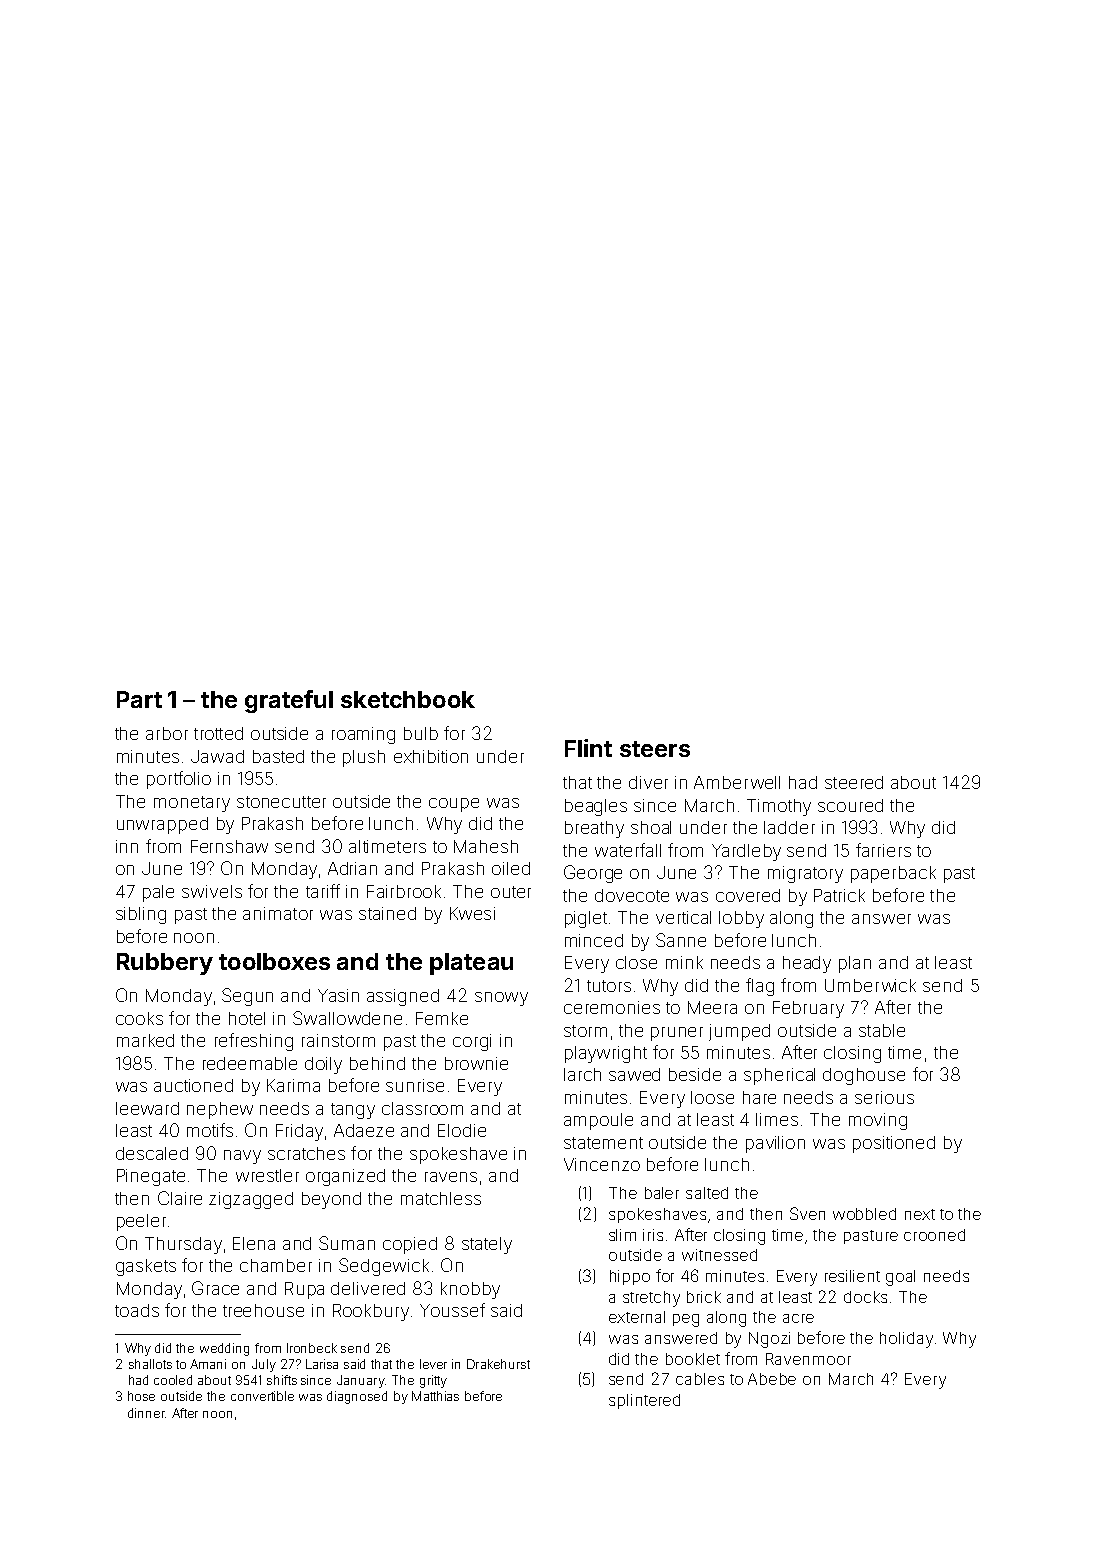 This document has width=1097, height=1552. Describe the element at coordinates (146, 1413) in the document. I see `dinner` at that location.
